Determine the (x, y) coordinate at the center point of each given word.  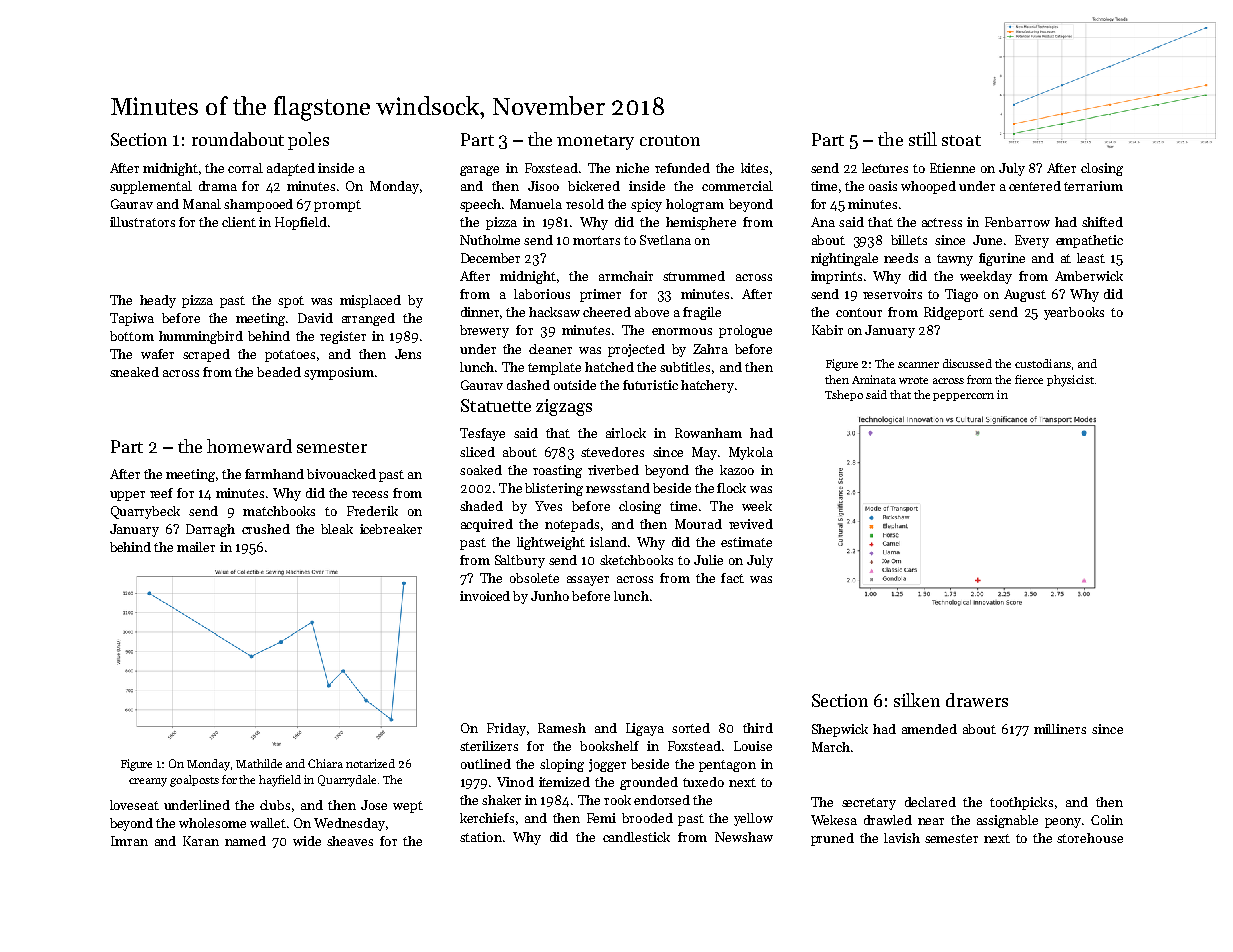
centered (1035, 186)
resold (585, 204)
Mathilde (259, 763)
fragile (702, 313)
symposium (339, 373)
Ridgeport (954, 313)
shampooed (258, 205)
